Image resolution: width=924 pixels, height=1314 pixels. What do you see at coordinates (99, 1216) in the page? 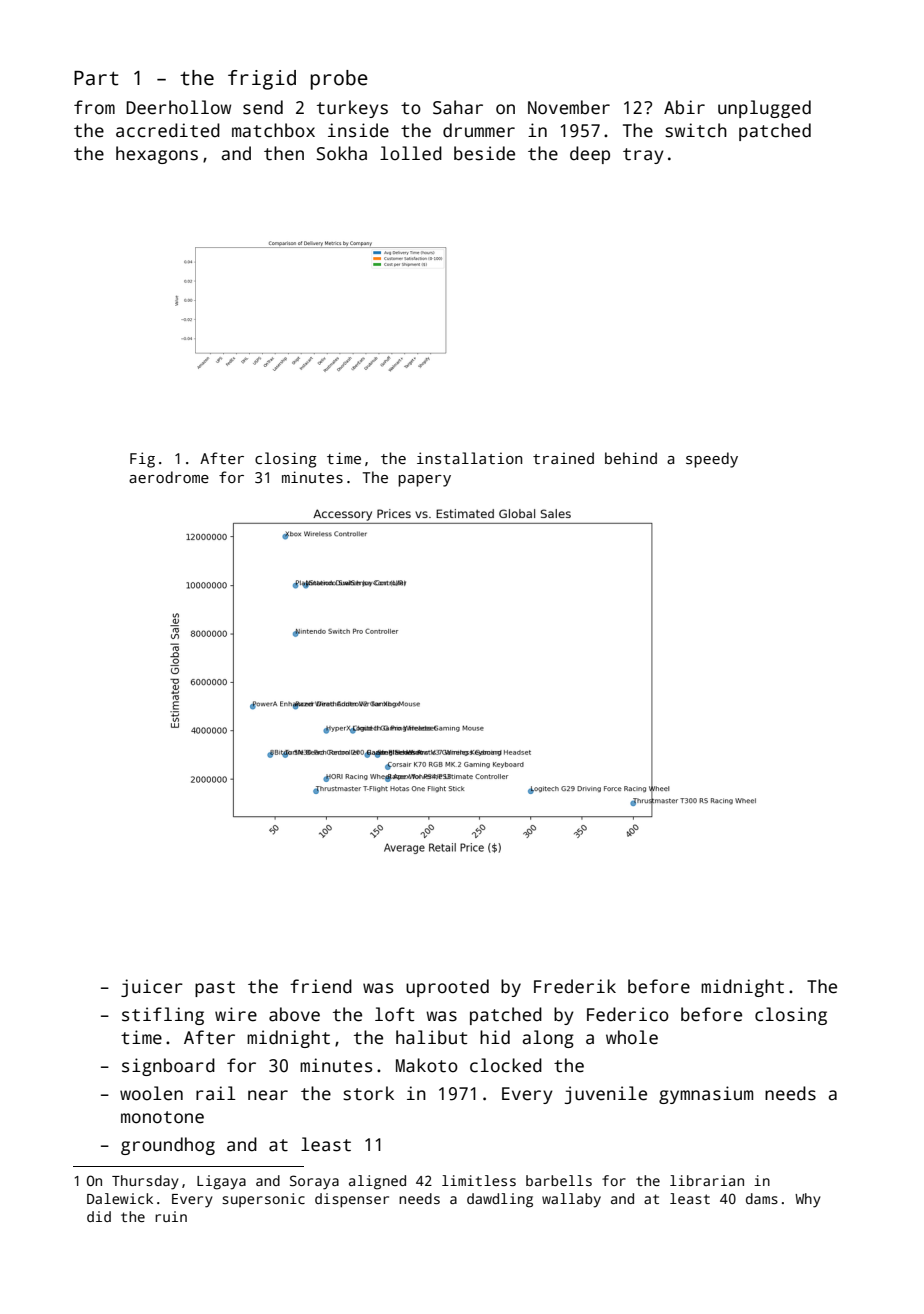
I see `did` at bounding box center [99, 1216].
